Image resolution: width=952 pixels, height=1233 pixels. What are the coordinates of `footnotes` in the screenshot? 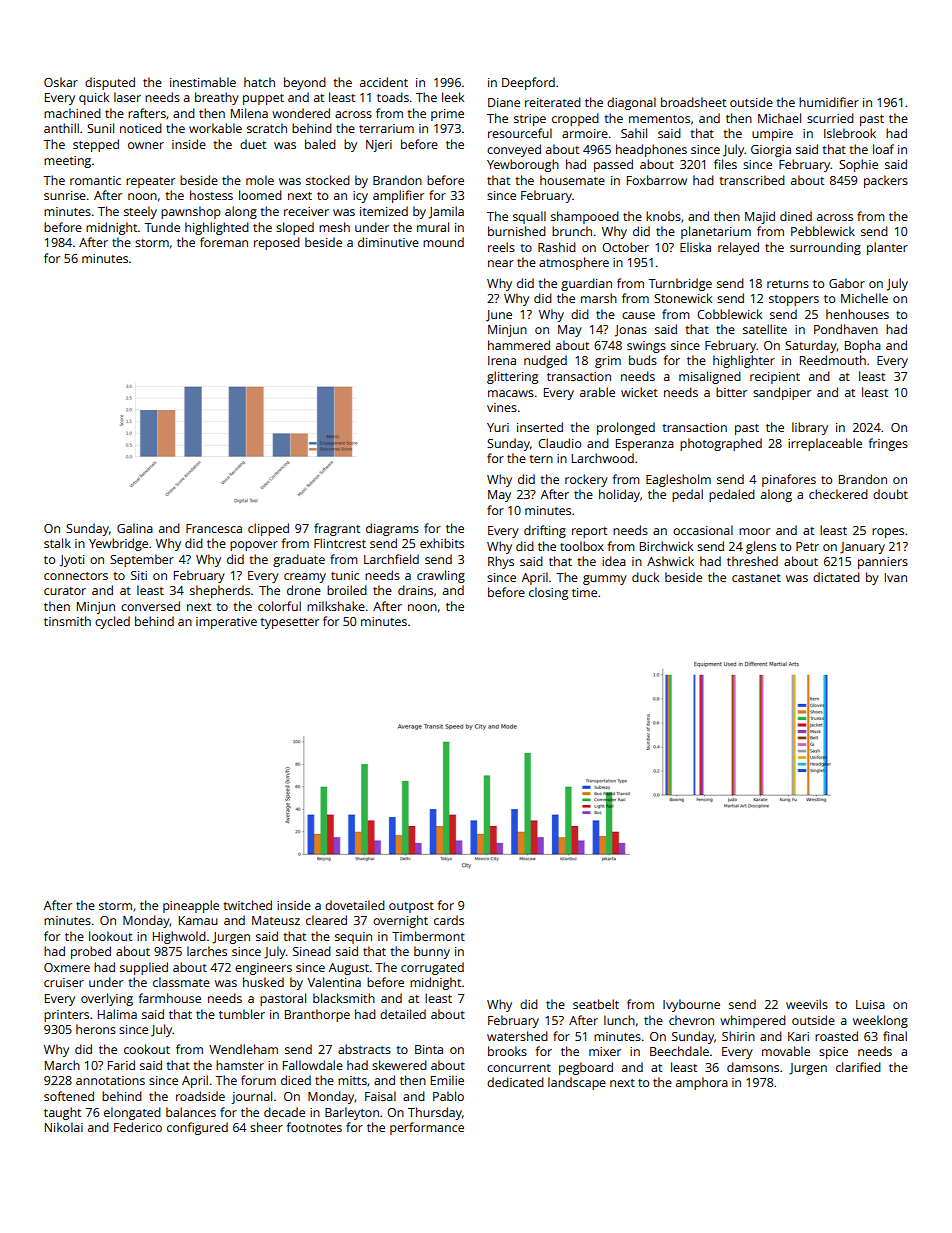 It's located at (314, 1127).
